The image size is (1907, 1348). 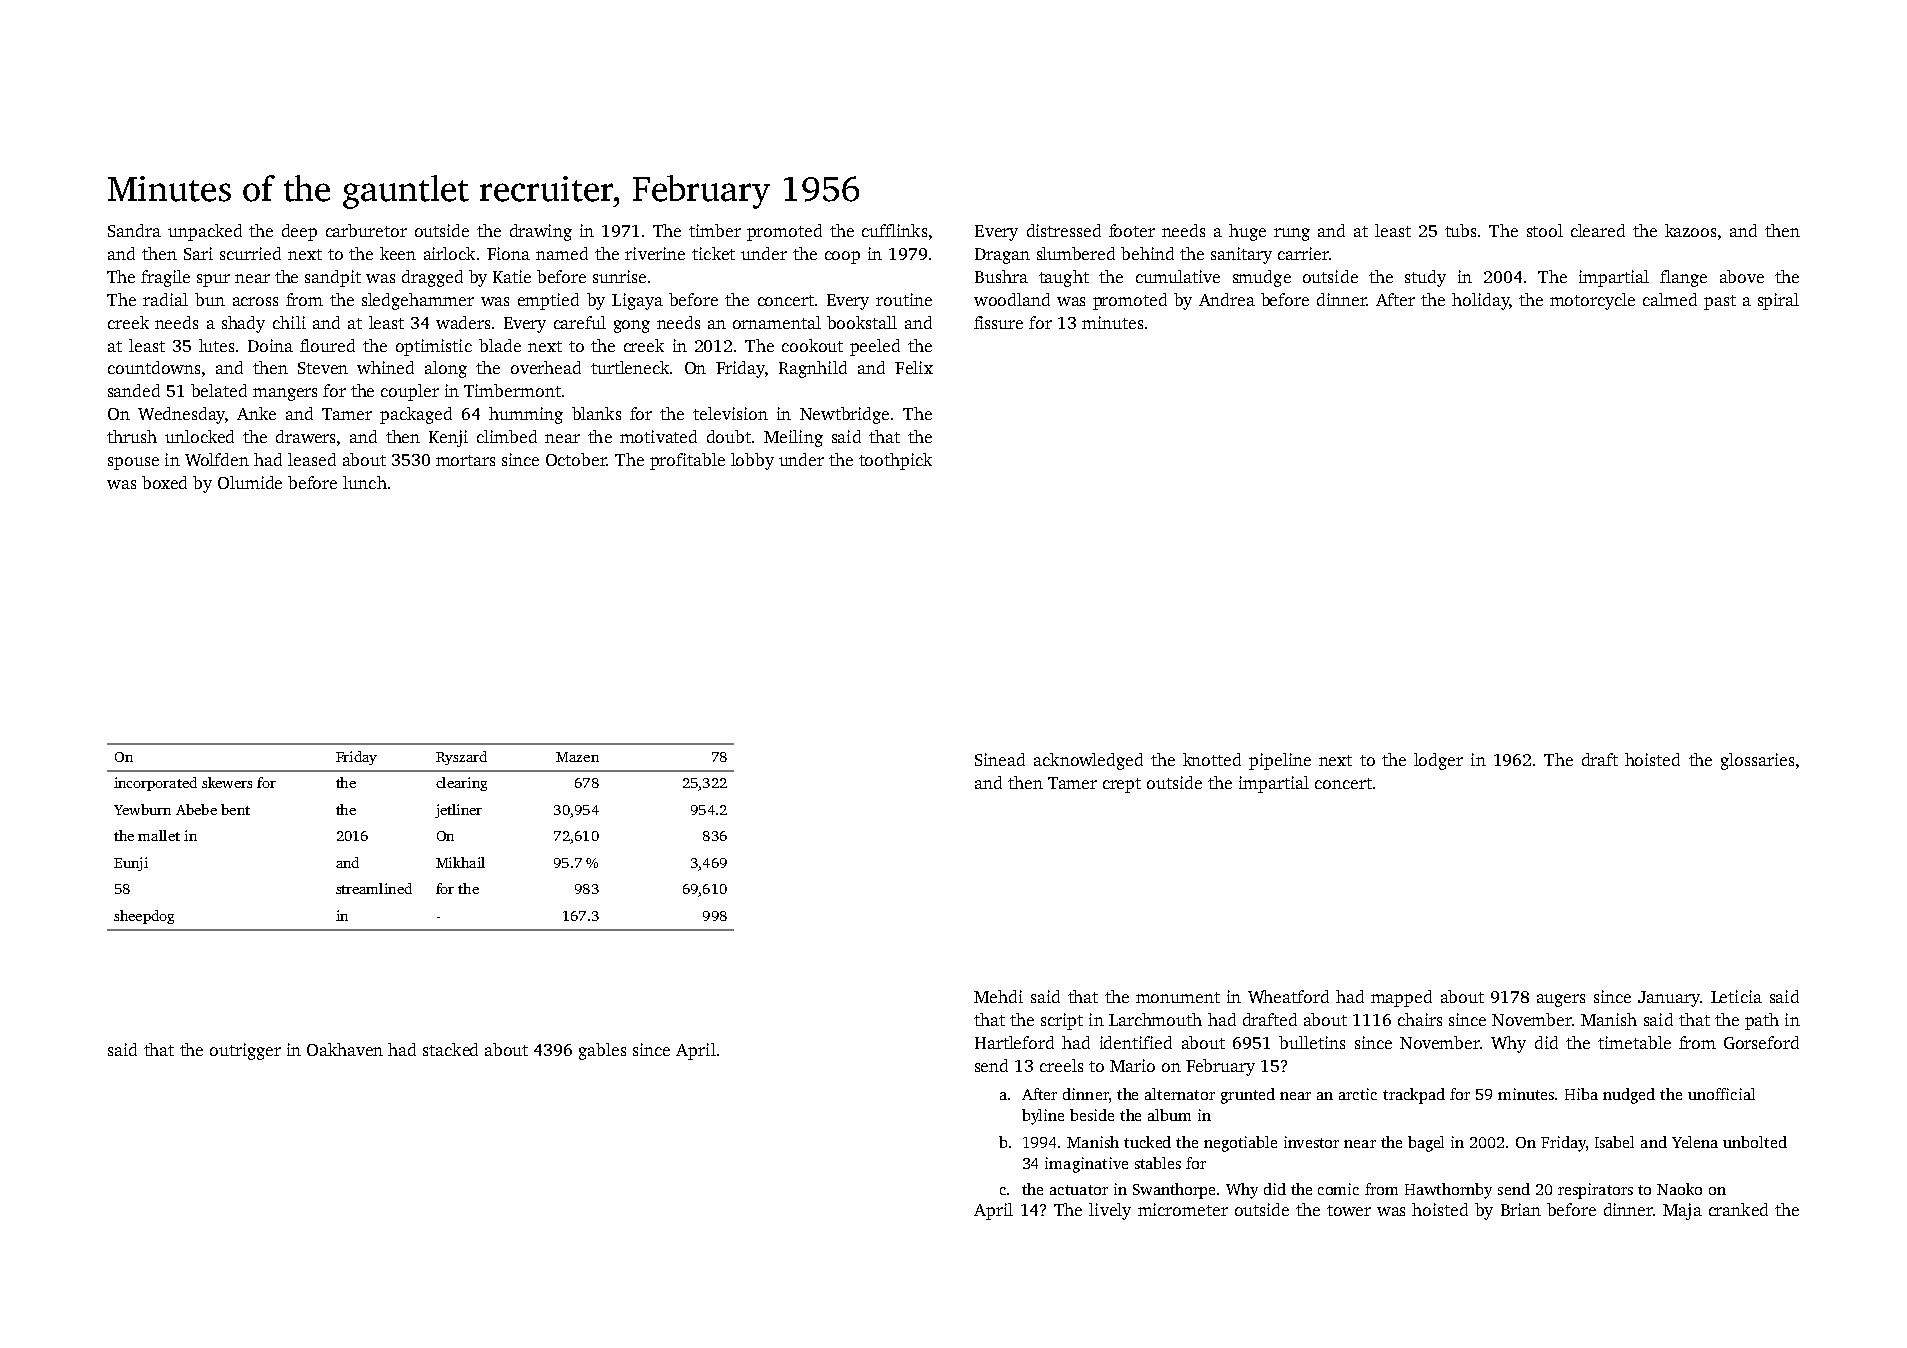 I want to click on Ryszard, so click(x=461, y=758).
